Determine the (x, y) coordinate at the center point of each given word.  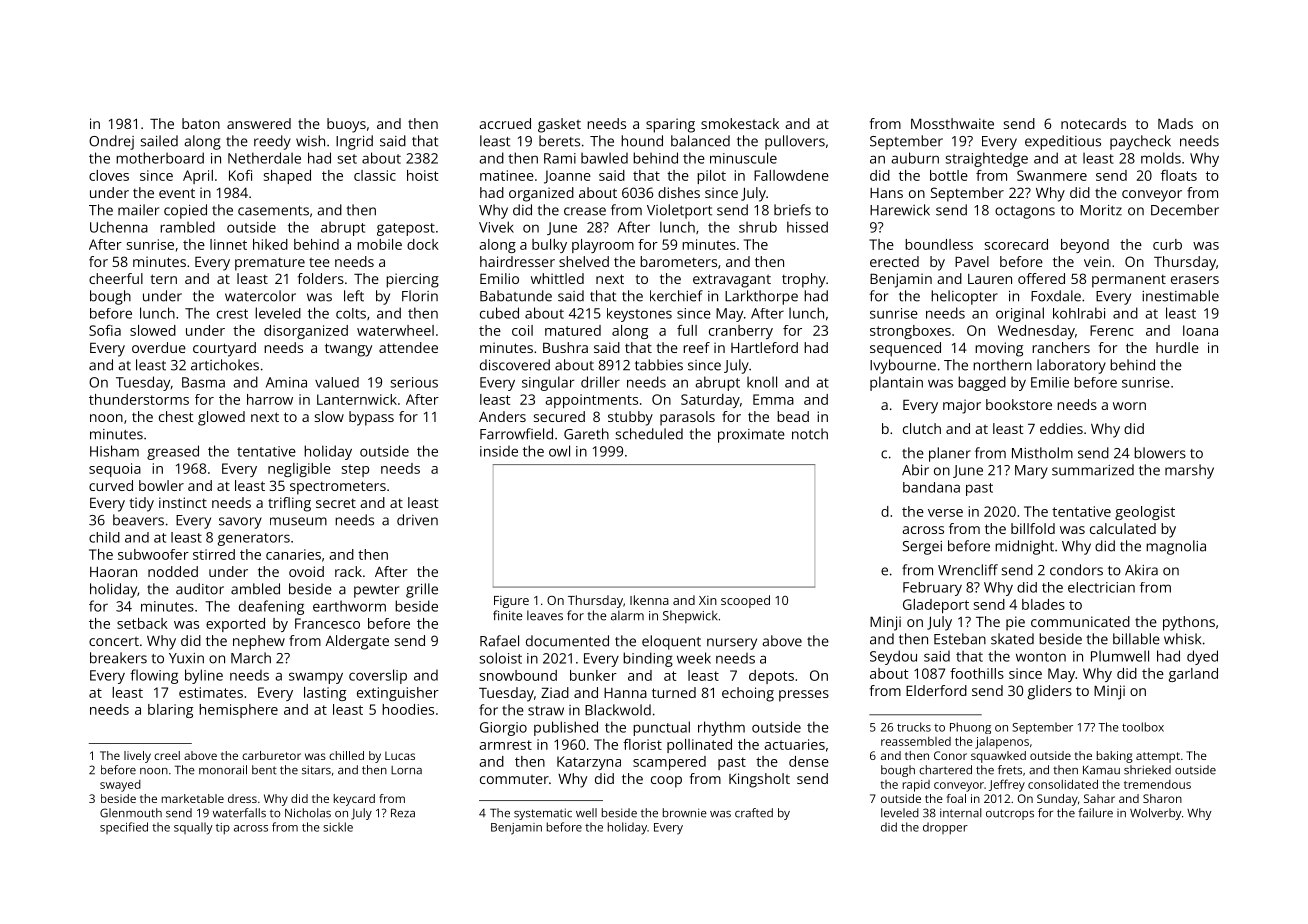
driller (600, 382)
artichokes (225, 365)
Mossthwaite (952, 123)
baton (201, 123)
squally (193, 828)
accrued (505, 123)
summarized (1093, 470)
